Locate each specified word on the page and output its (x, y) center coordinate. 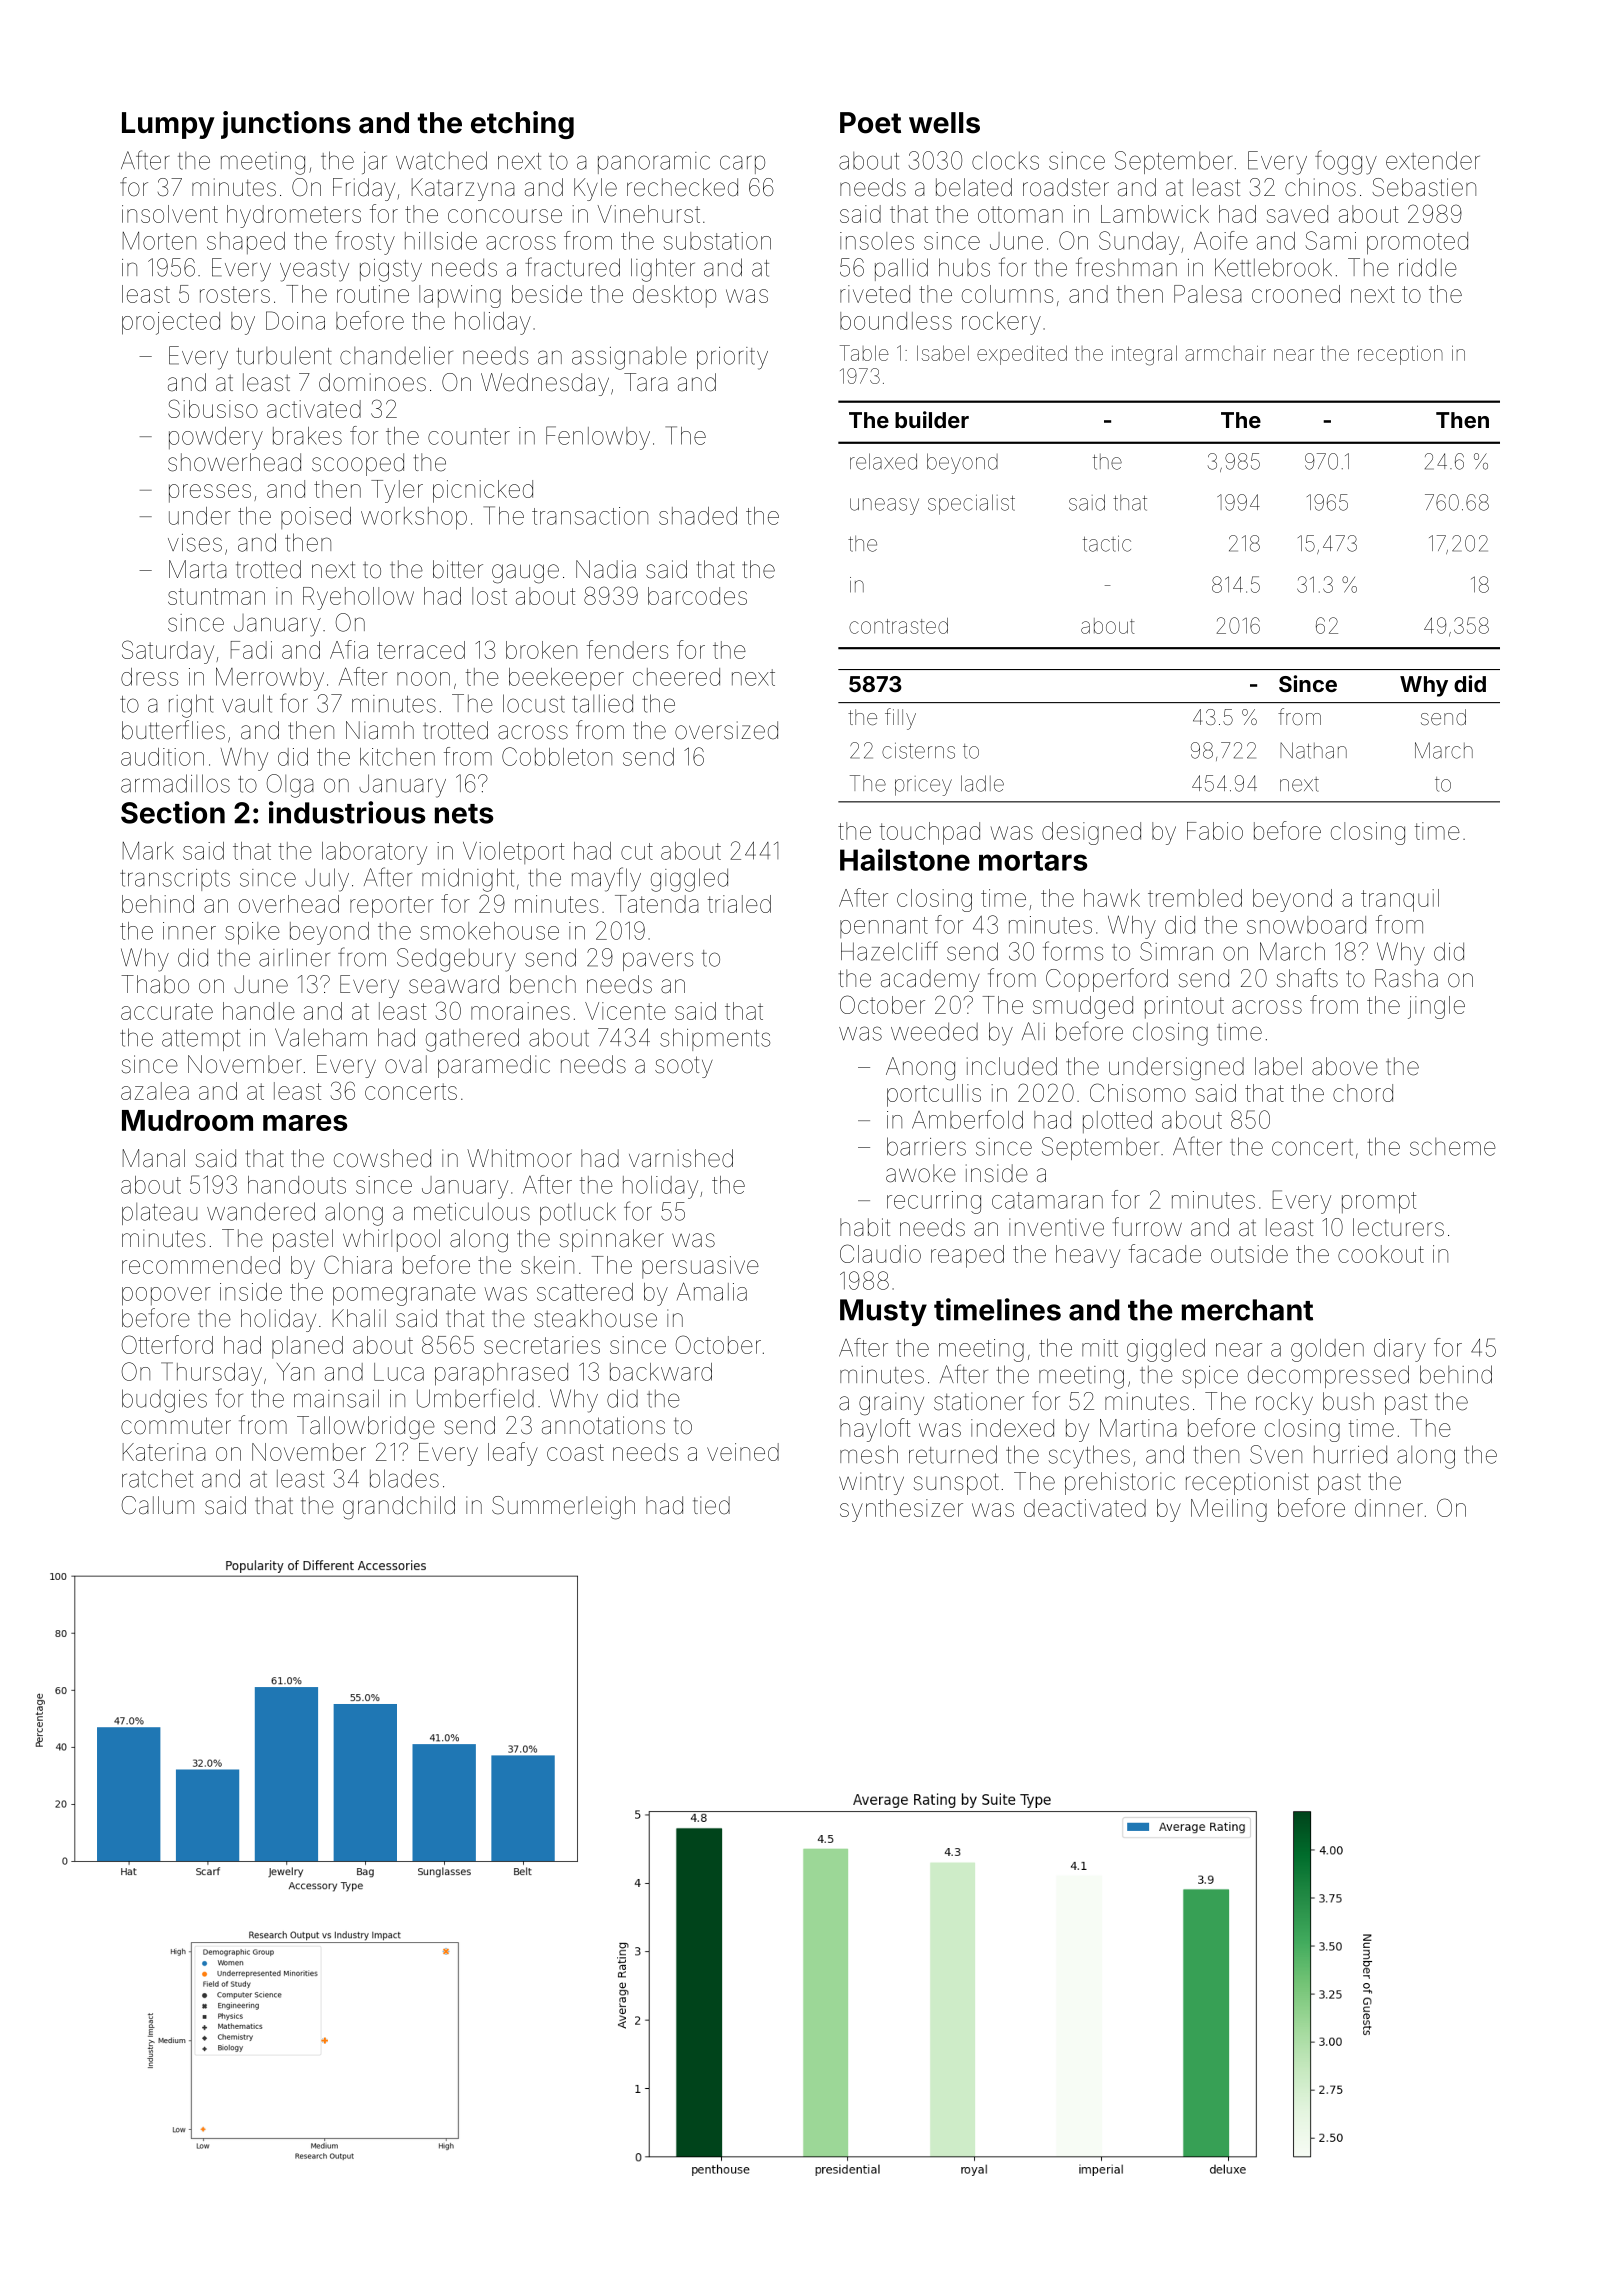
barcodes (697, 596)
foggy (1346, 162)
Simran (1176, 951)
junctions (286, 125)
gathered (472, 1040)
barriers (926, 1146)
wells (944, 123)
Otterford (167, 1344)
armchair (1225, 353)
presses (210, 493)
